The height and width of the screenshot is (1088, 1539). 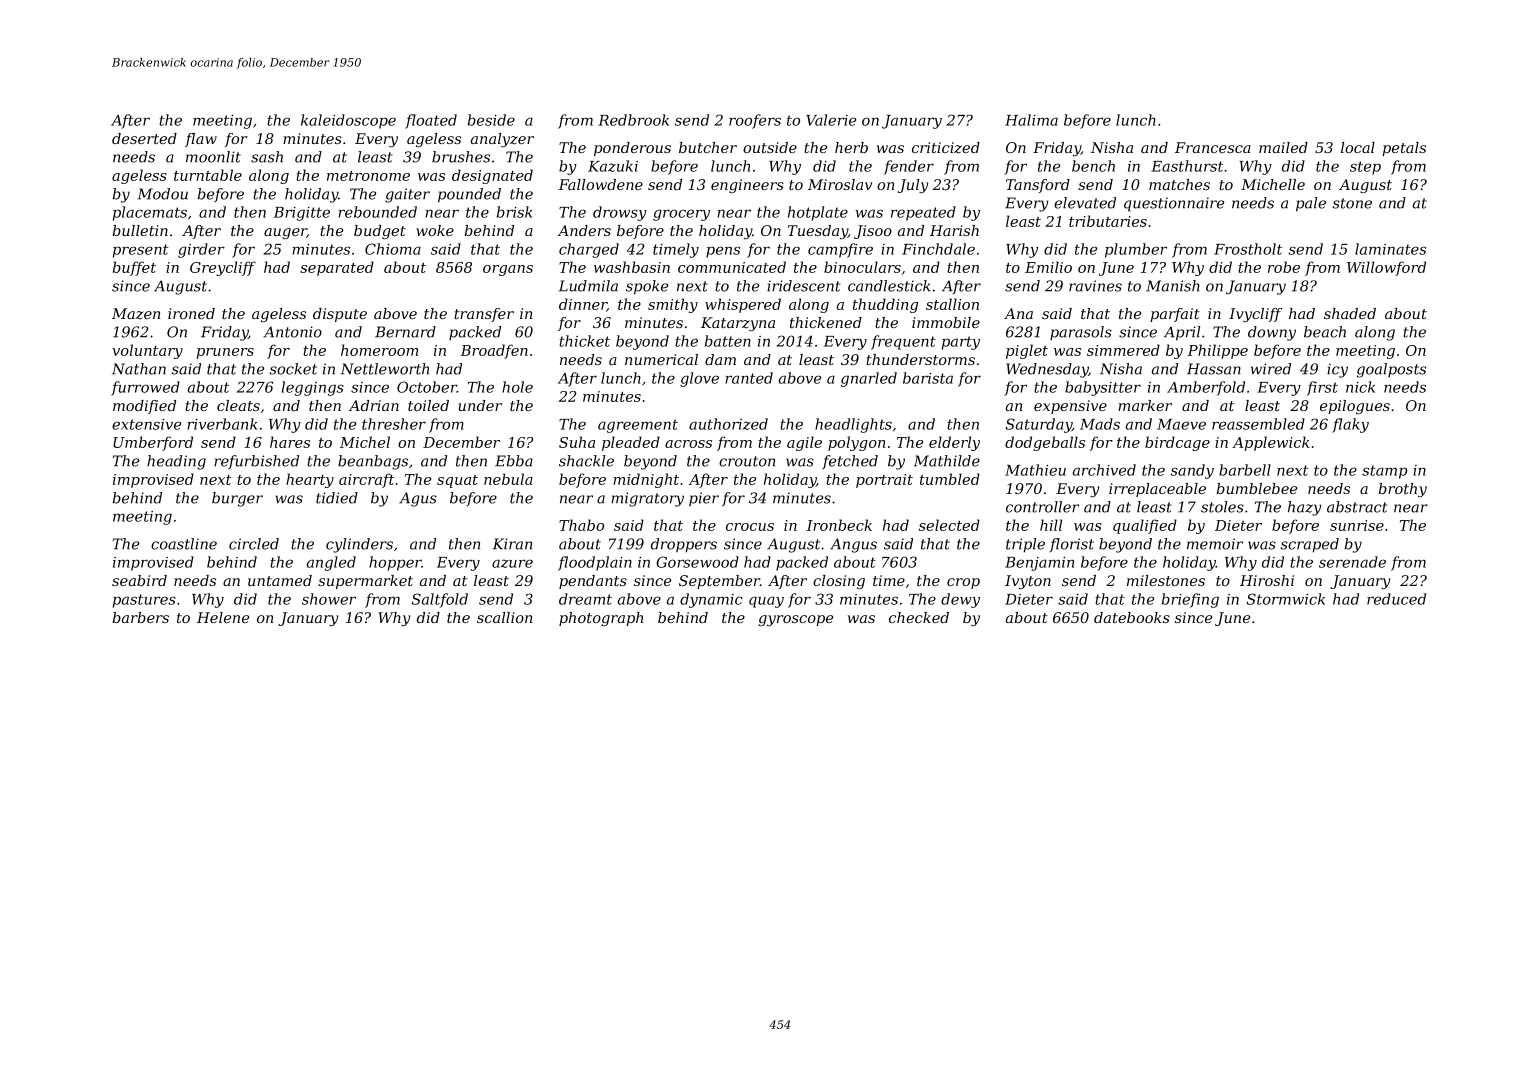 What do you see at coordinates (310, 480) in the screenshot?
I see `hearty` at bounding box center [310, 480].
